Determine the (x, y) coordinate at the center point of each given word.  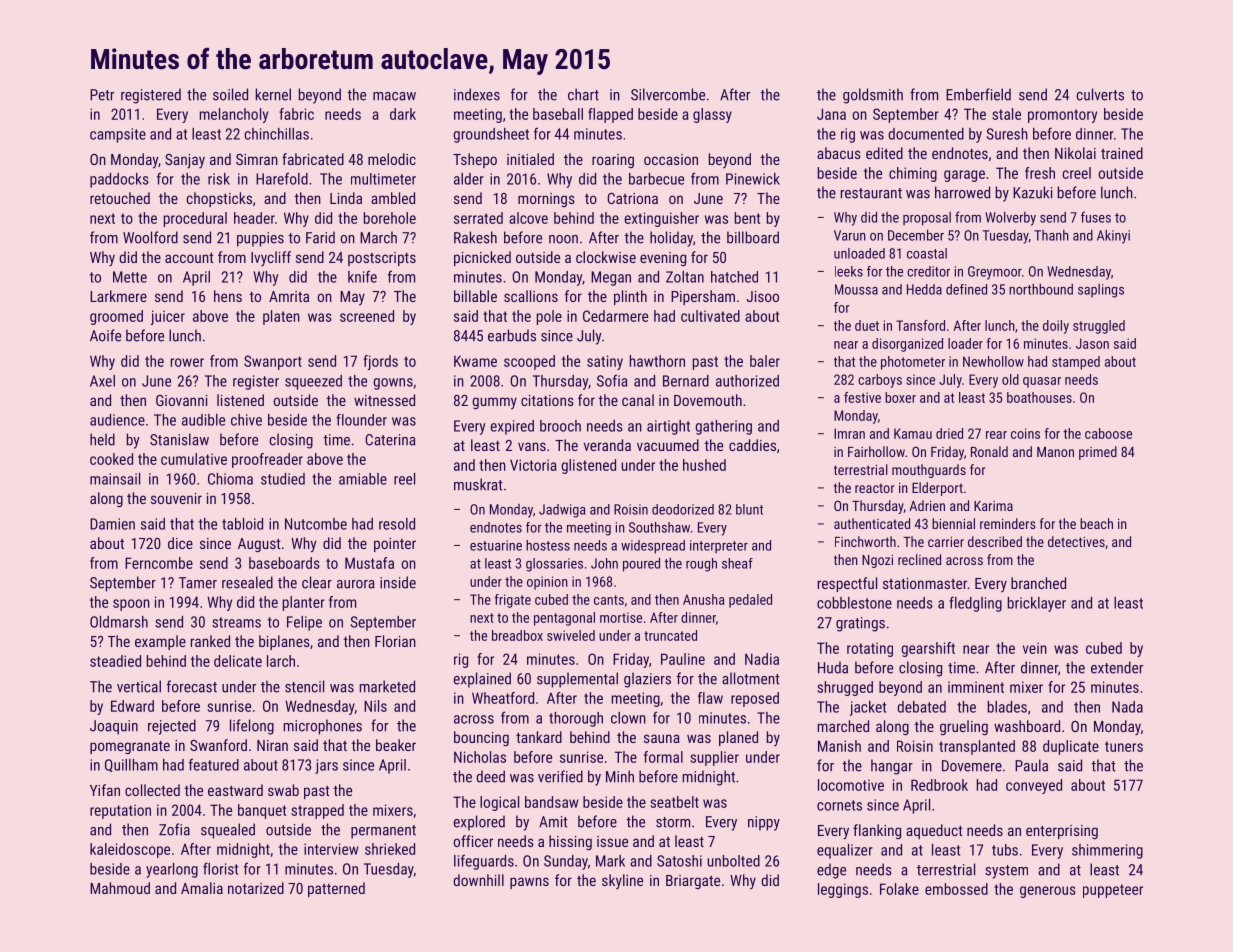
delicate (238, 661)
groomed (116, 317)
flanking (877, 831)
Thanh (1051, 235)
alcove (528, 218)
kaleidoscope (130, 850)
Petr (102, 95)
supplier (714, 758)
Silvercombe (668, 94)
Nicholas (480, 757)
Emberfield (978, 94)
